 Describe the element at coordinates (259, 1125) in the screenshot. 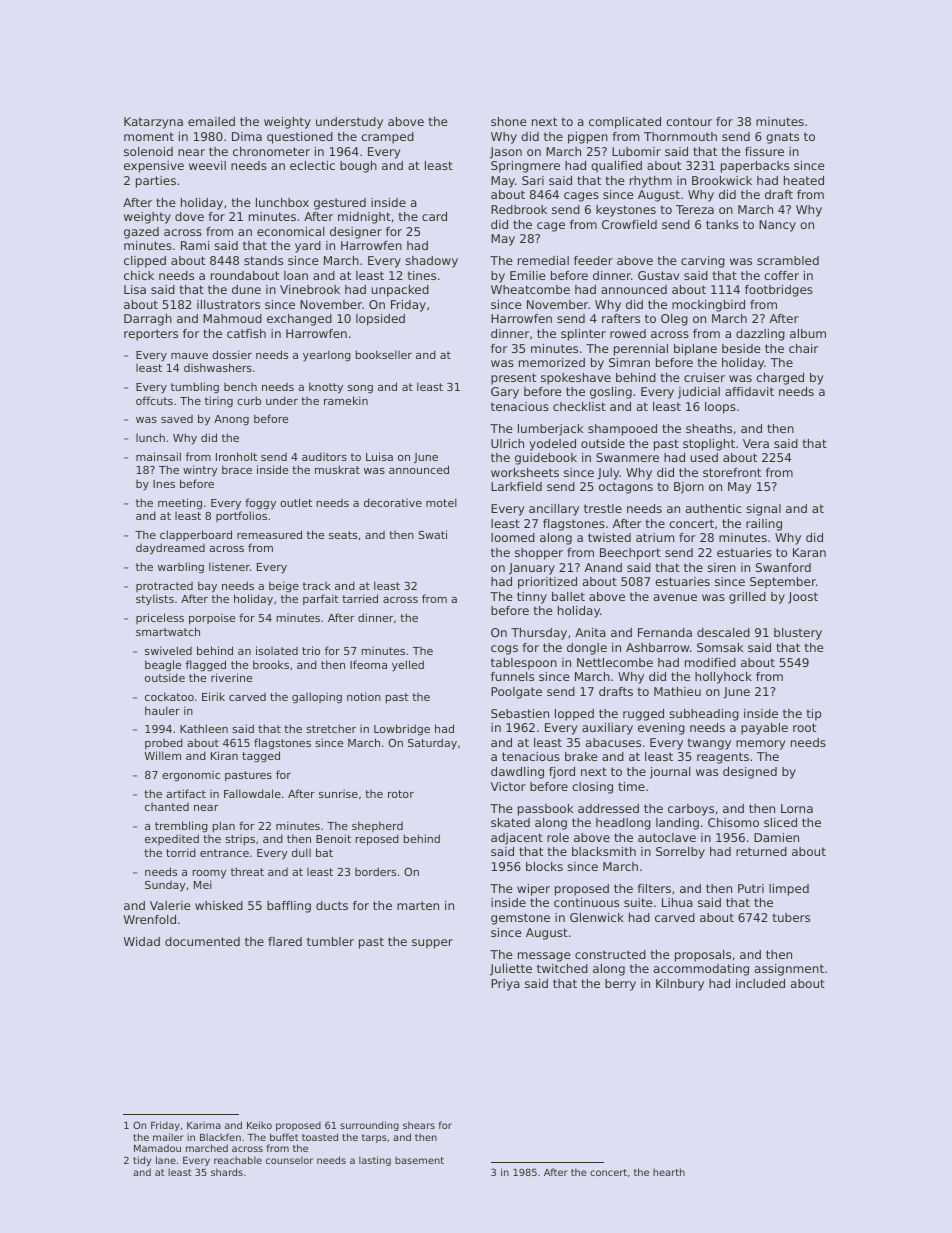

I see `Keiko` at that location.
